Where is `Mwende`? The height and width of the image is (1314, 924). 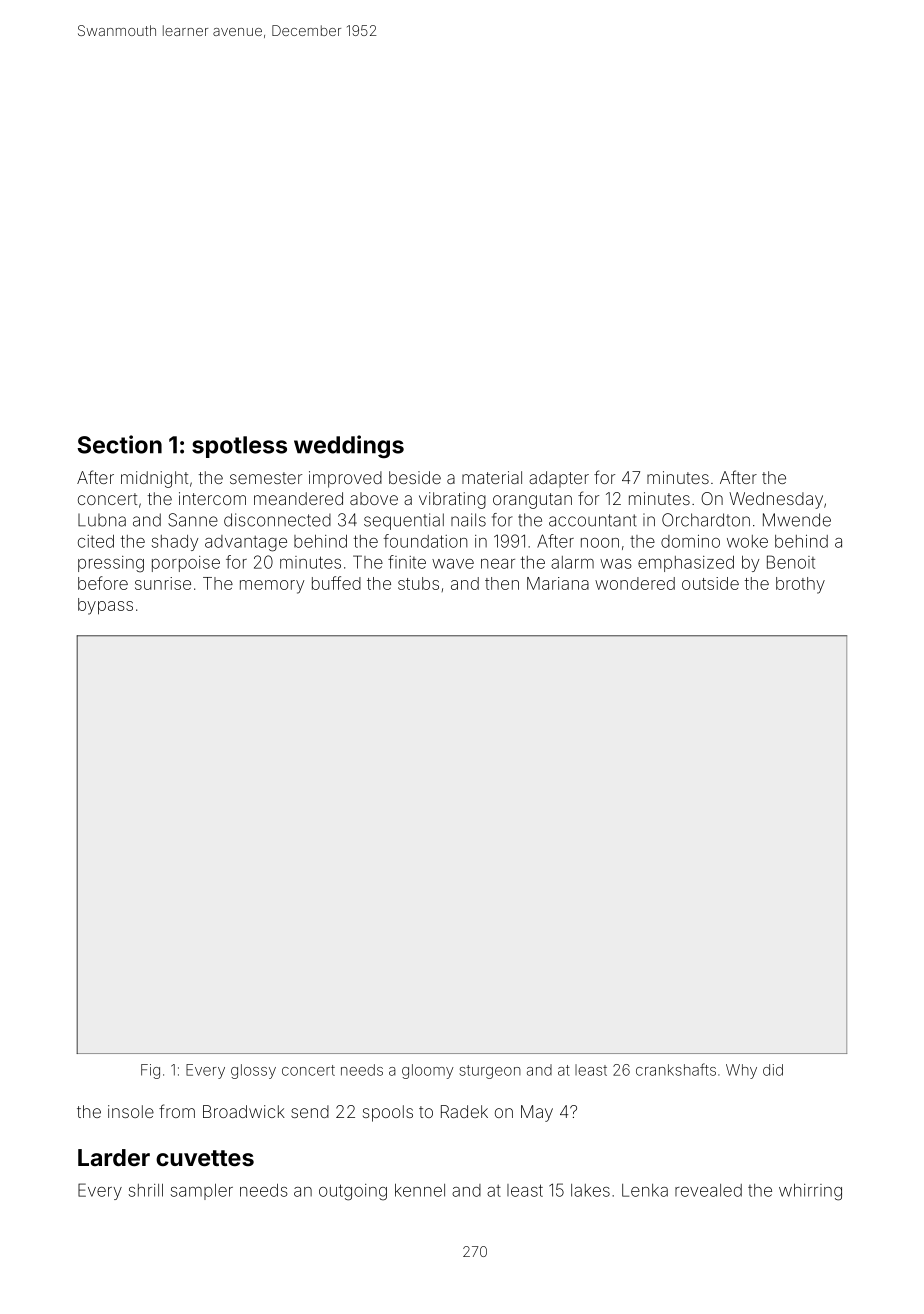 Mwende is located at coordinates (797, 520).
